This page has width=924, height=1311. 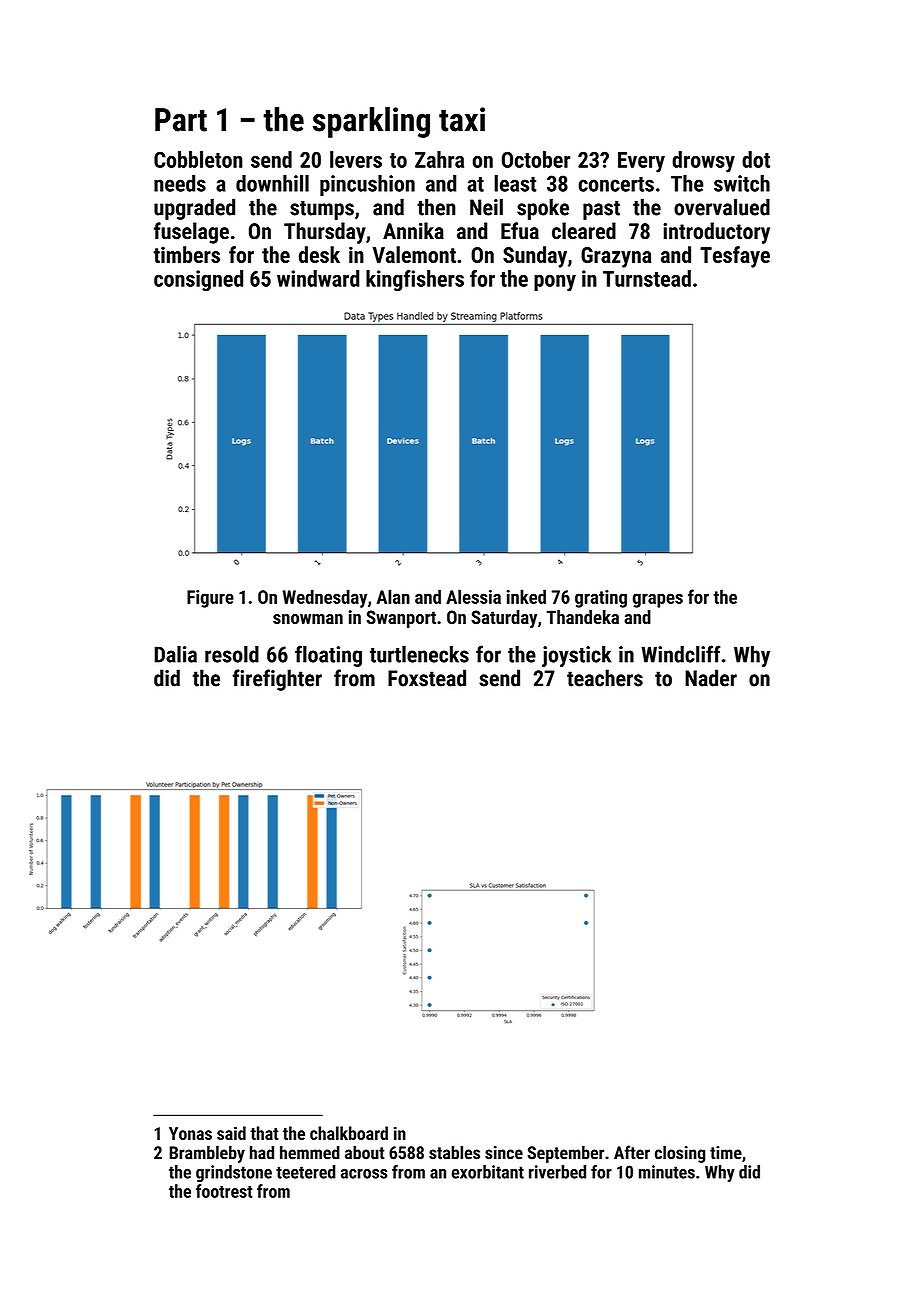 I want to click on Turnstead, so click(x=647, y=278).
